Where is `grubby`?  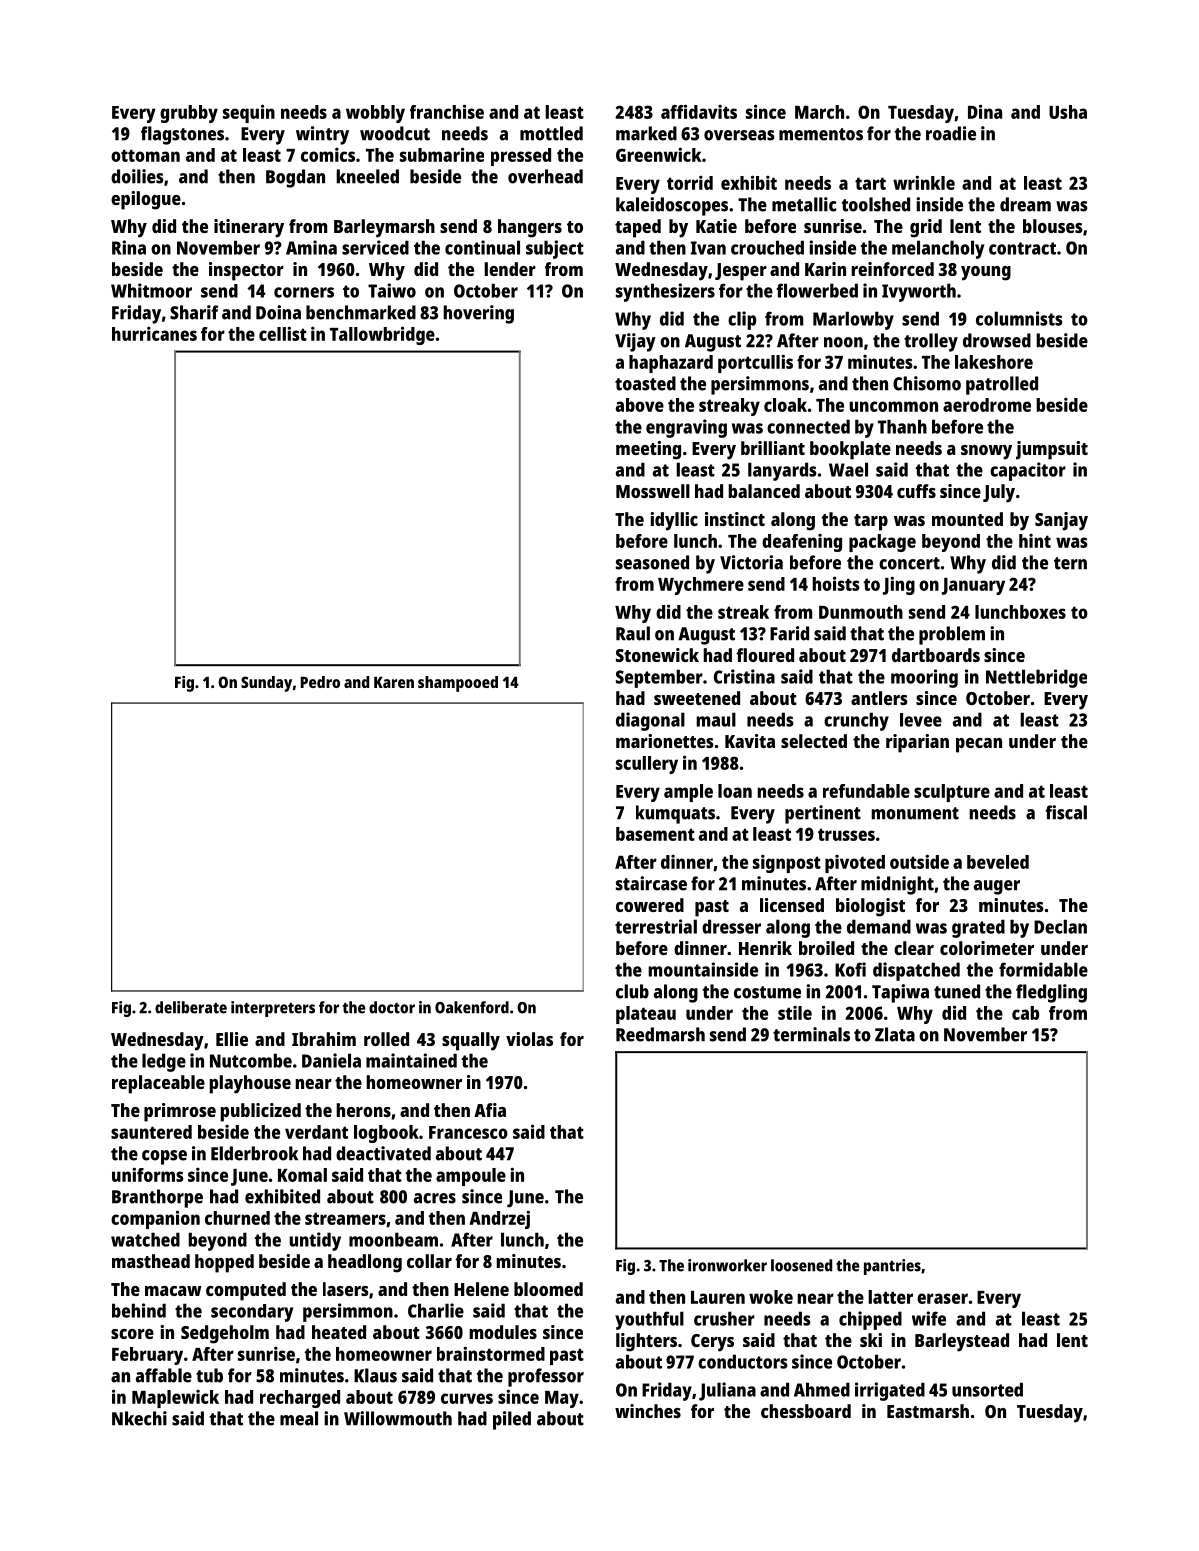
grubby is located at coordinates (189, 114).
